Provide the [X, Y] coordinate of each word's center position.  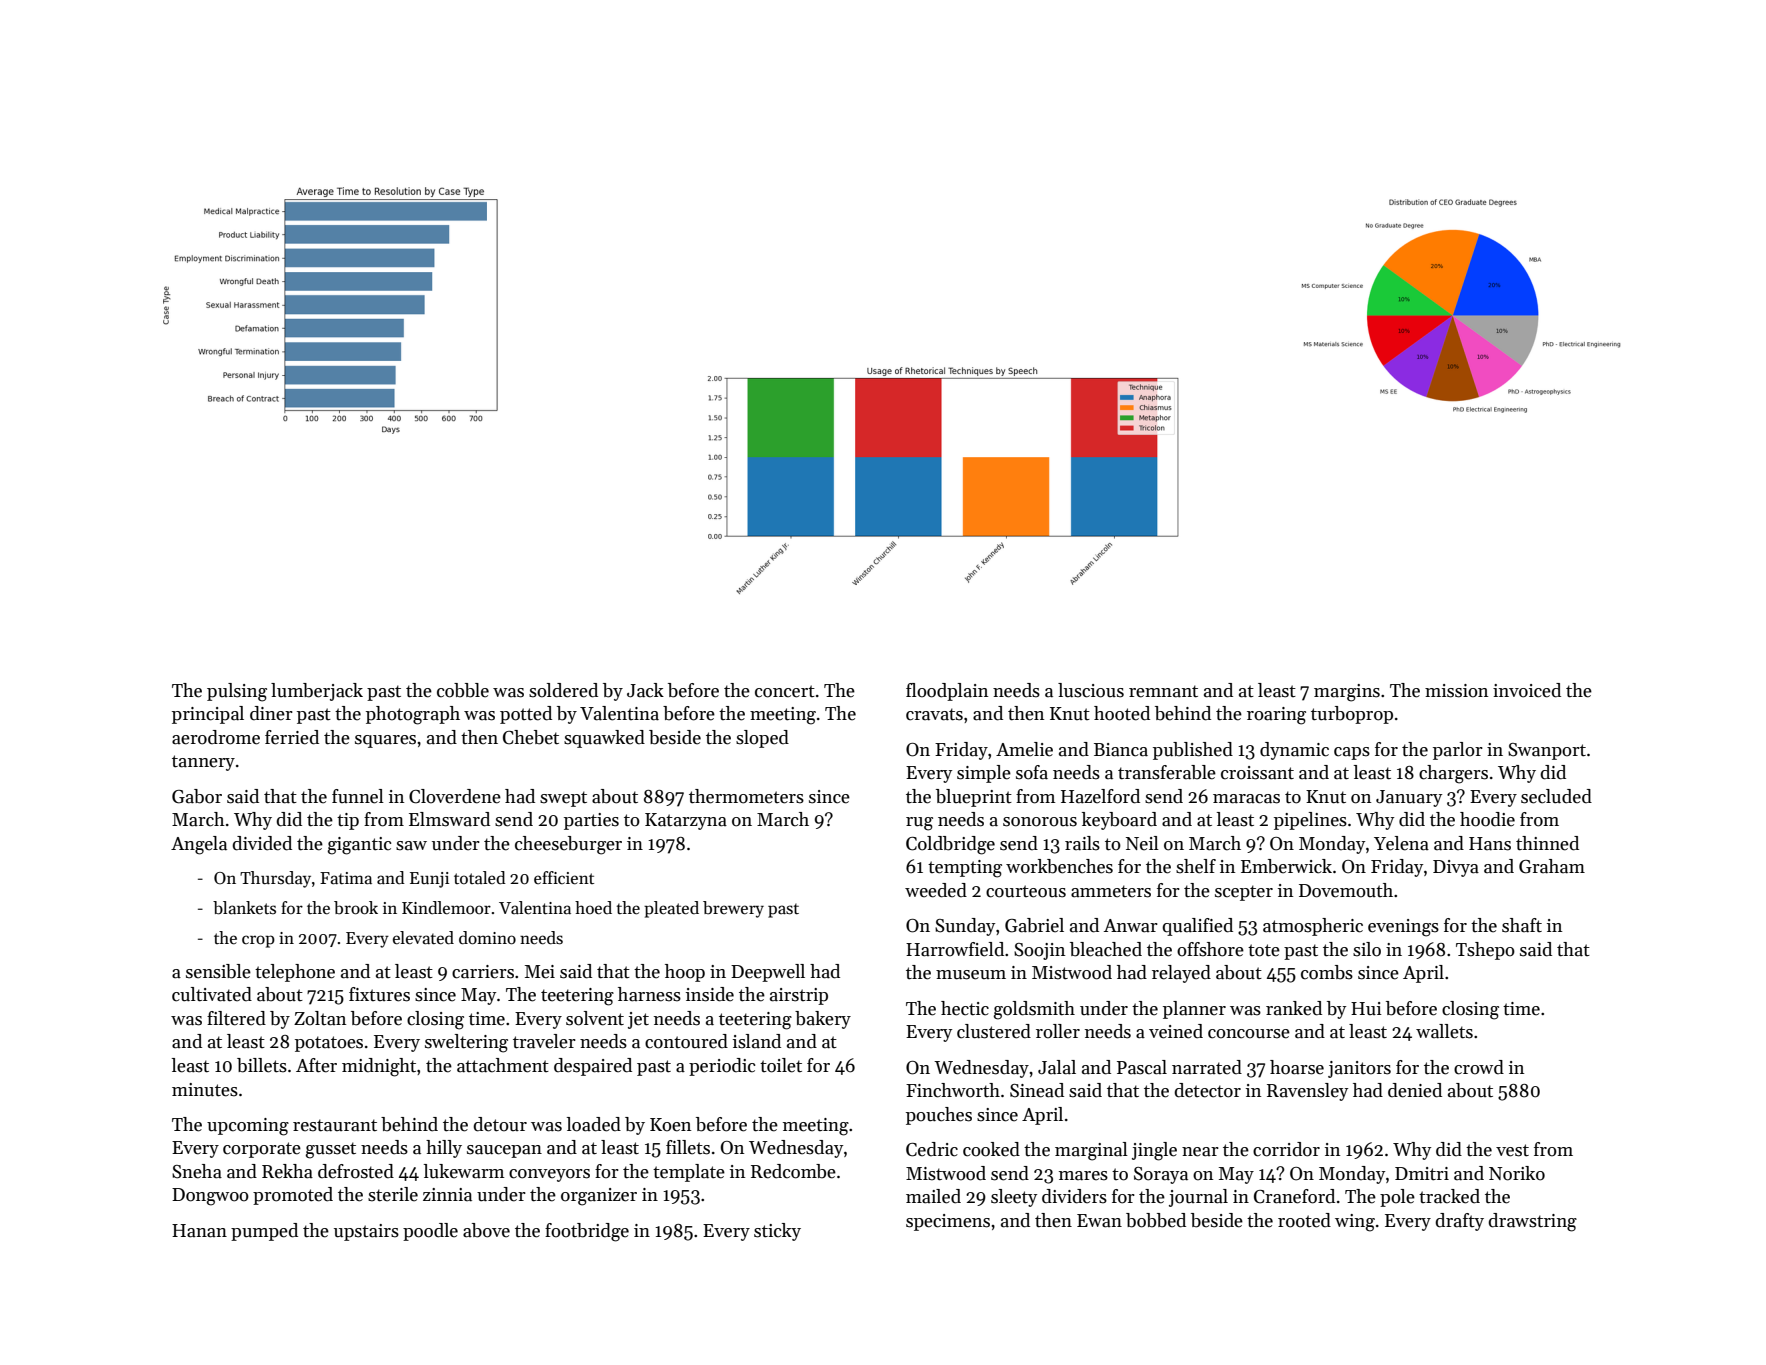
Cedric [932, 1149]
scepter [1244, 893]
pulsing [237, 692]
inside [710, 994]
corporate [262, 1150]
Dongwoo [210, 1197]
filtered [236, 1018]
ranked [1294, 1008]
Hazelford [1100, 796]
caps [1352, 753]
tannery [203, 763]
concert [785, 691]
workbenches [1059, 866]
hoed [593, 908]
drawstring [1532, 1222]
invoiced [1527, 690]
